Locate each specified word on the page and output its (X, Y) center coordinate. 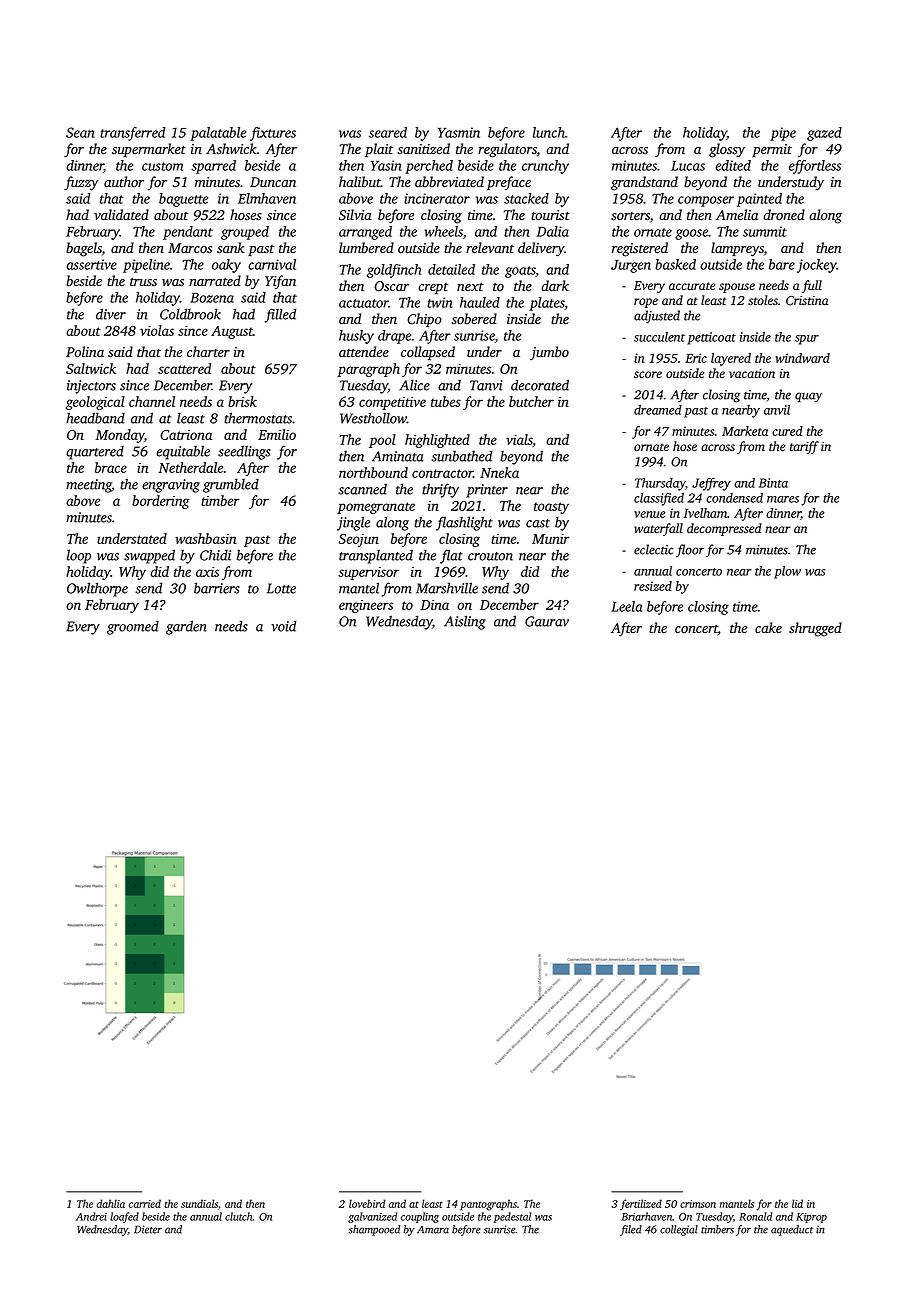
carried (145, 1203)
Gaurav (547, 621)
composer (706, 201)
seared (388, 132)
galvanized (372, 1217)
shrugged (815, 629)
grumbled (231, 485)
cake (768, 627)
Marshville (447, 588)
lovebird (367, 1203)
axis (207, 572)
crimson (698, 1204)
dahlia (111, 1203)
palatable (218, 134)
